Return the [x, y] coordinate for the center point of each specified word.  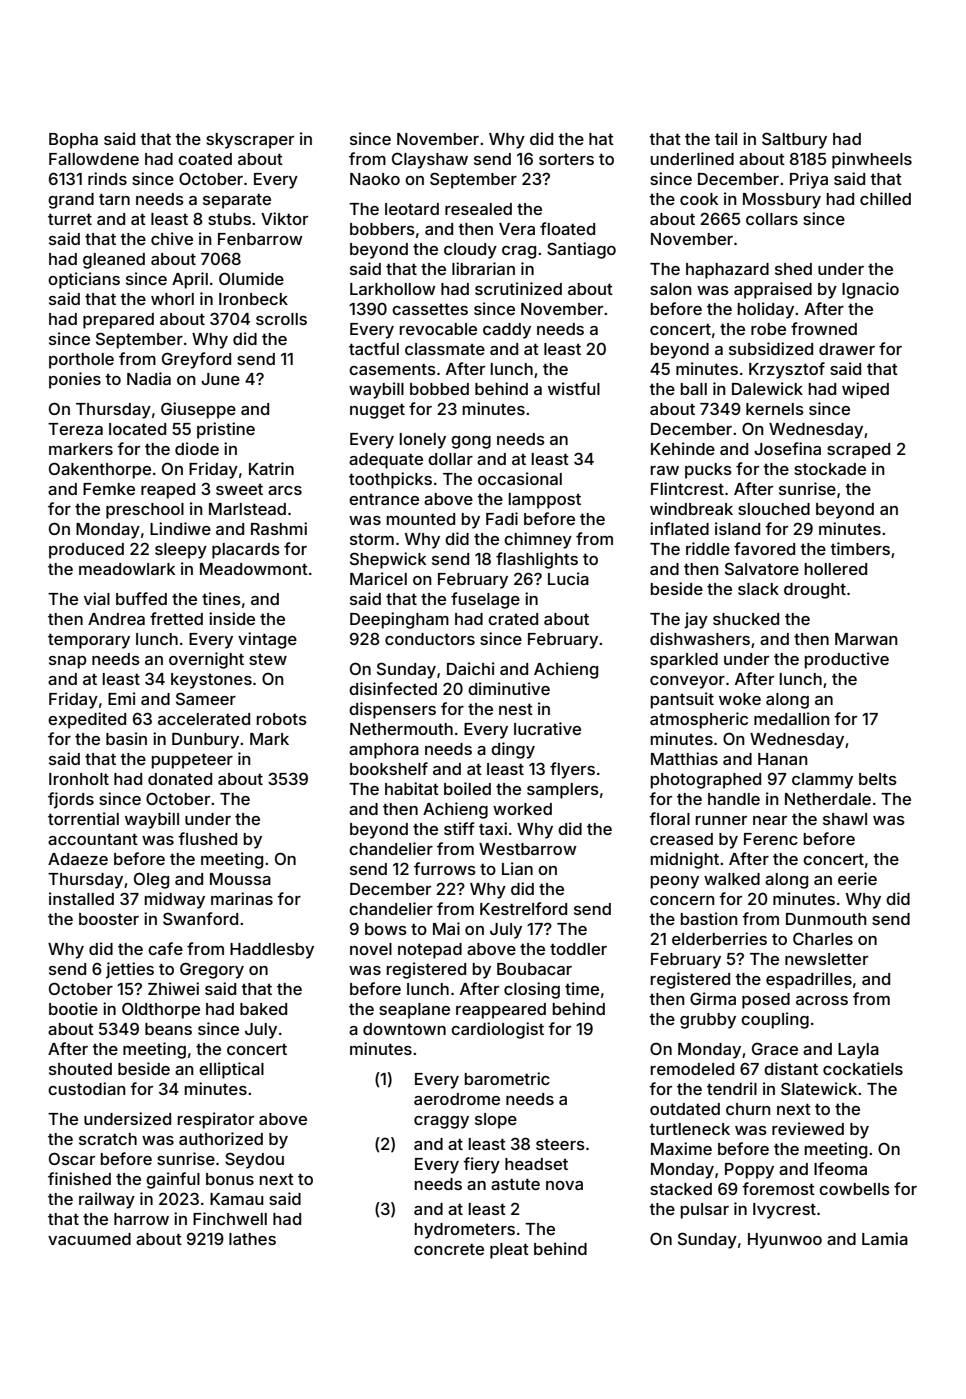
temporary [89, 641]
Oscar [72, 1158]
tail [726, 138]
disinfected [393, 688]
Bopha [73, 141]
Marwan [866, 639]
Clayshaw [430, 160]
